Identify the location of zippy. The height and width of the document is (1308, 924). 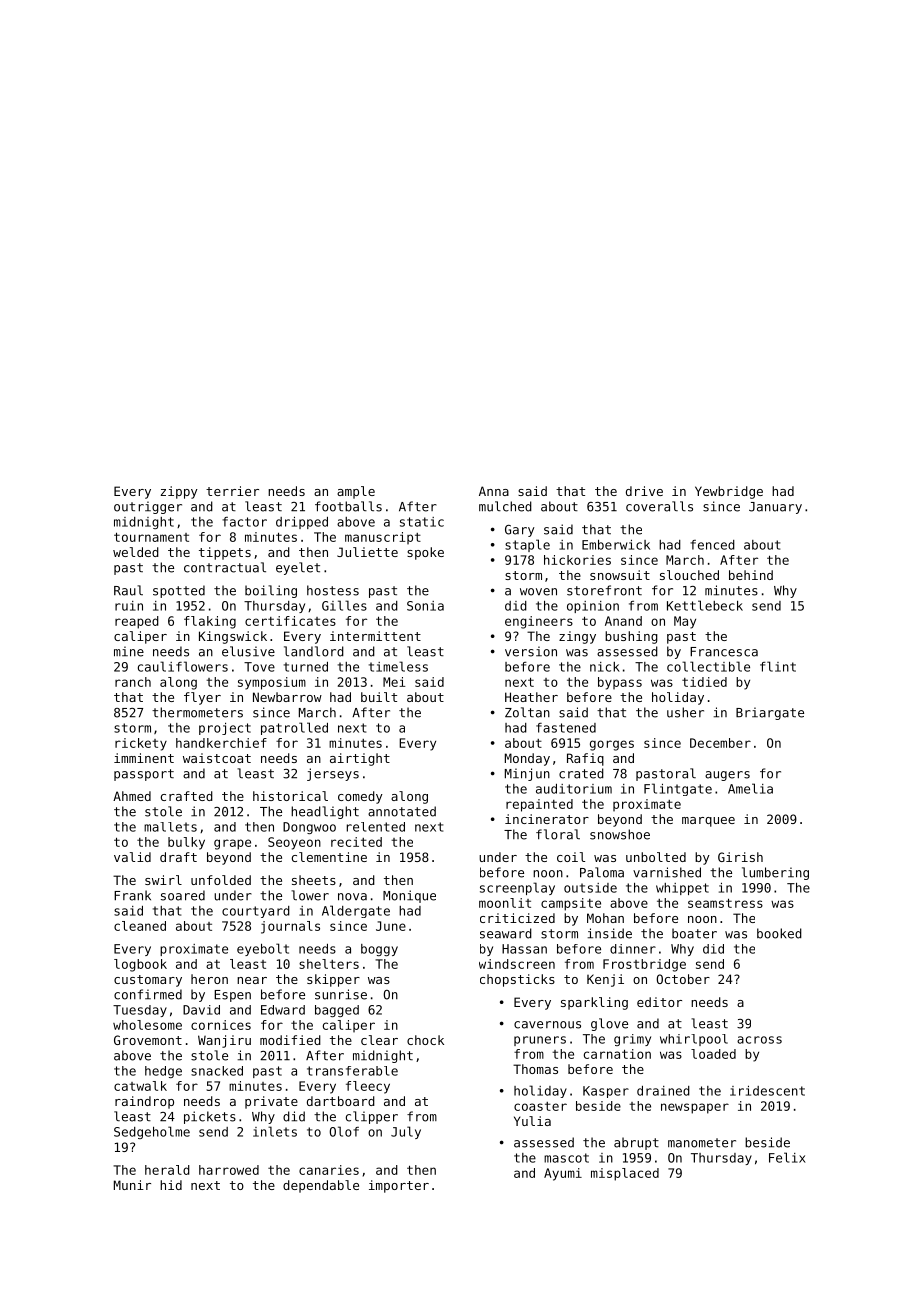
(179, 492).
